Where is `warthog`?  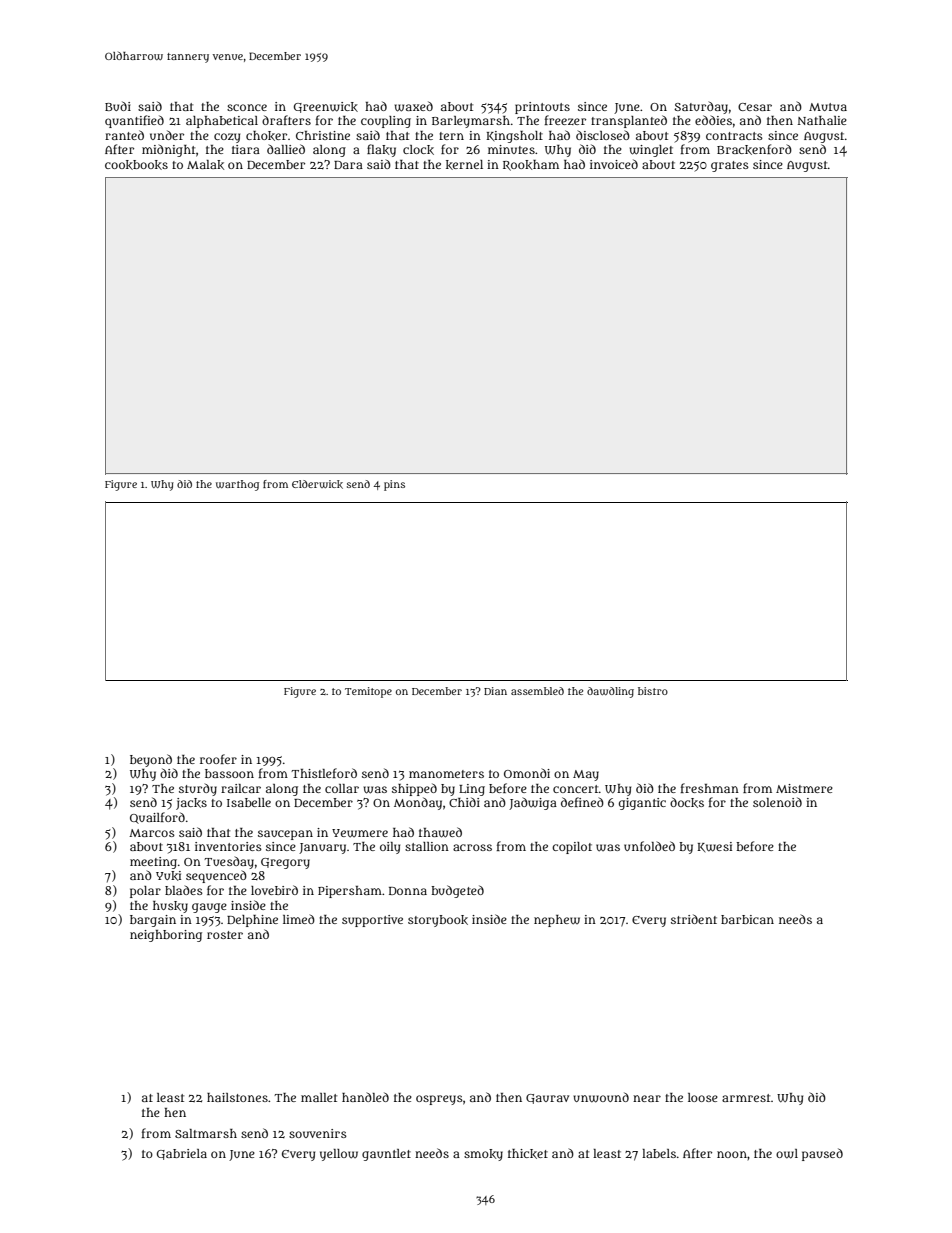 warthog is located at coordinates (237, 485).
